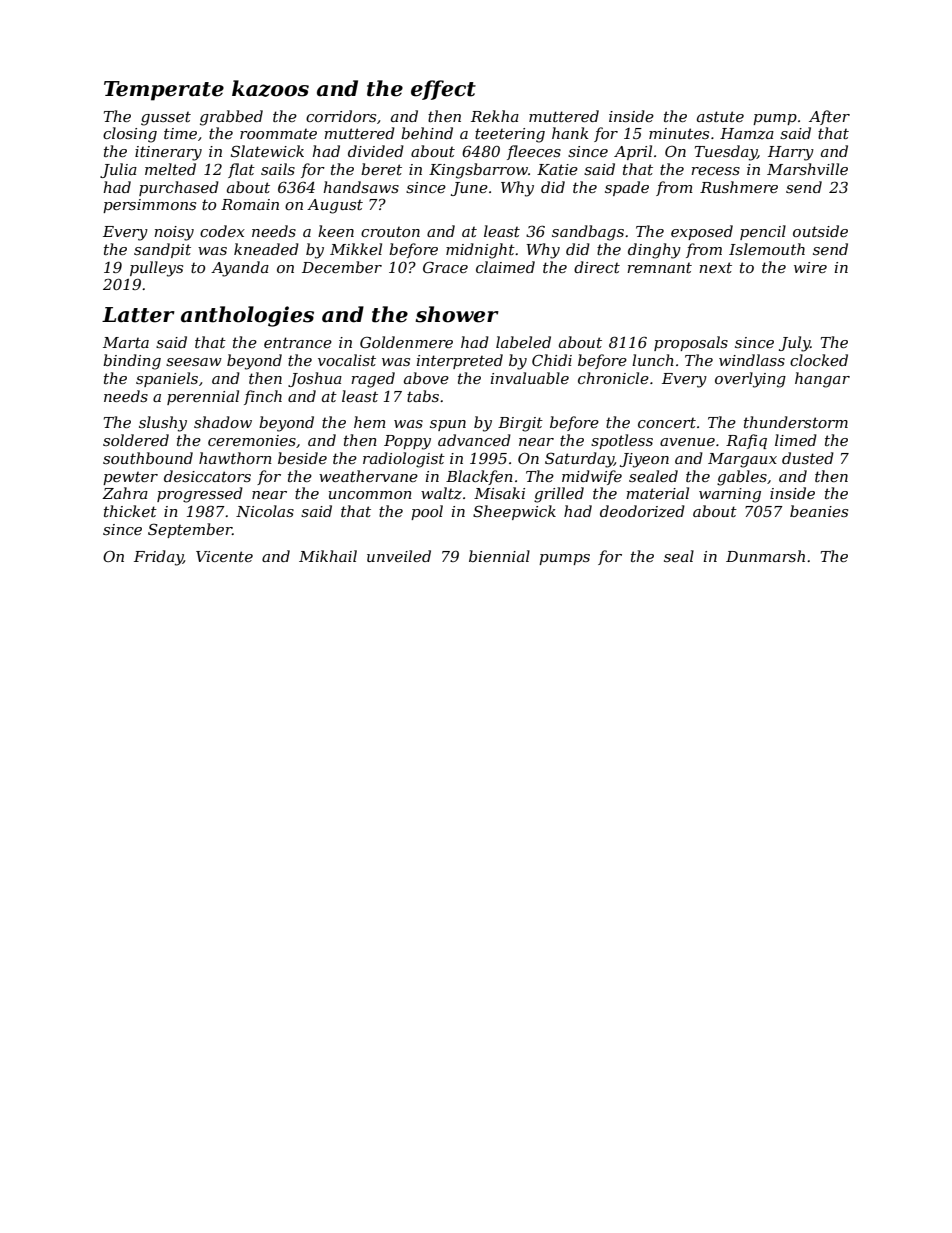 Image resolution: width=952 pixels, height=1233 pixels. I want to click on Ayanda, so click(240, 269).
